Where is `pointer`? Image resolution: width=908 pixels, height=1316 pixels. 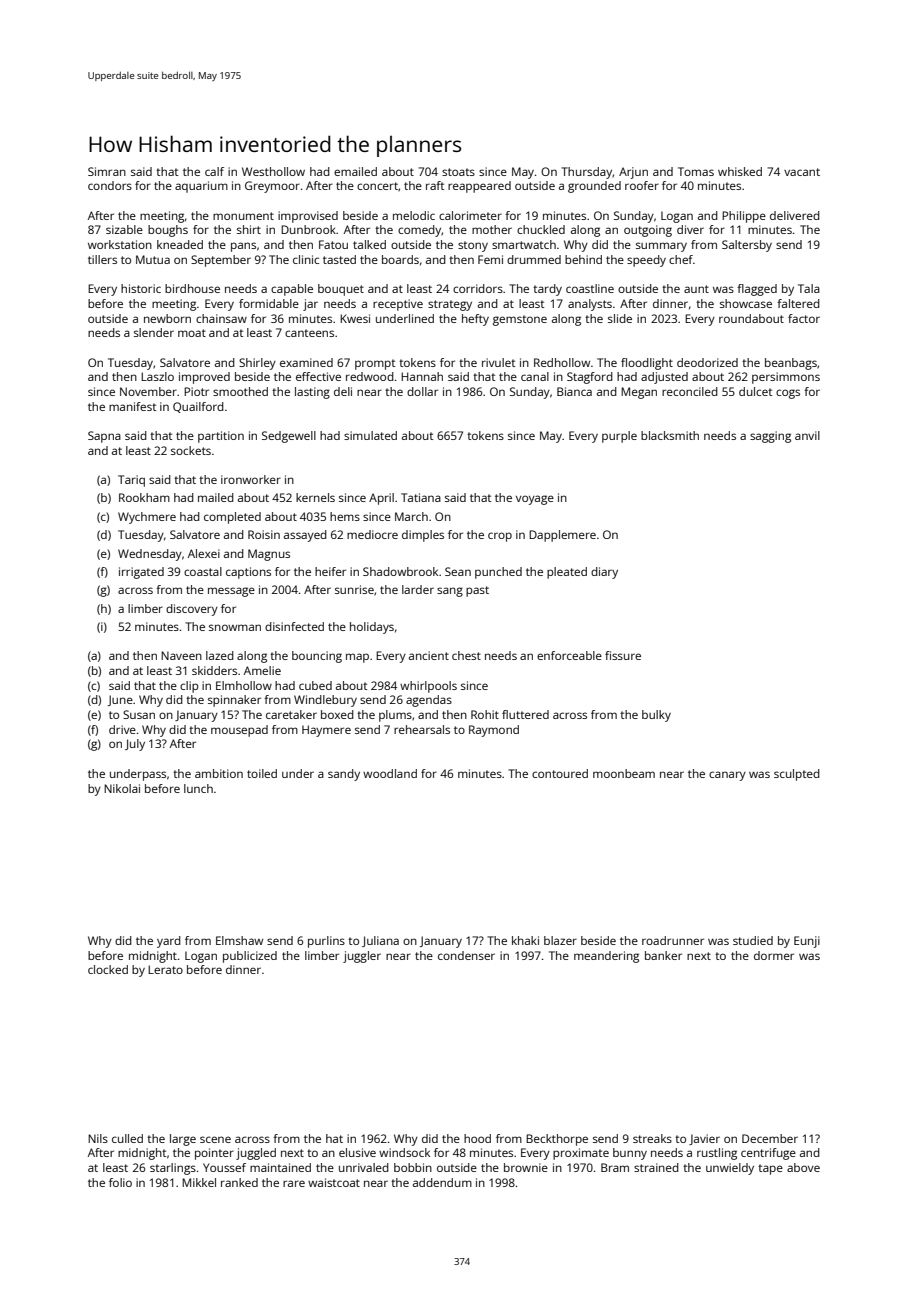
pointer is located at coordinates (214, 1154).
